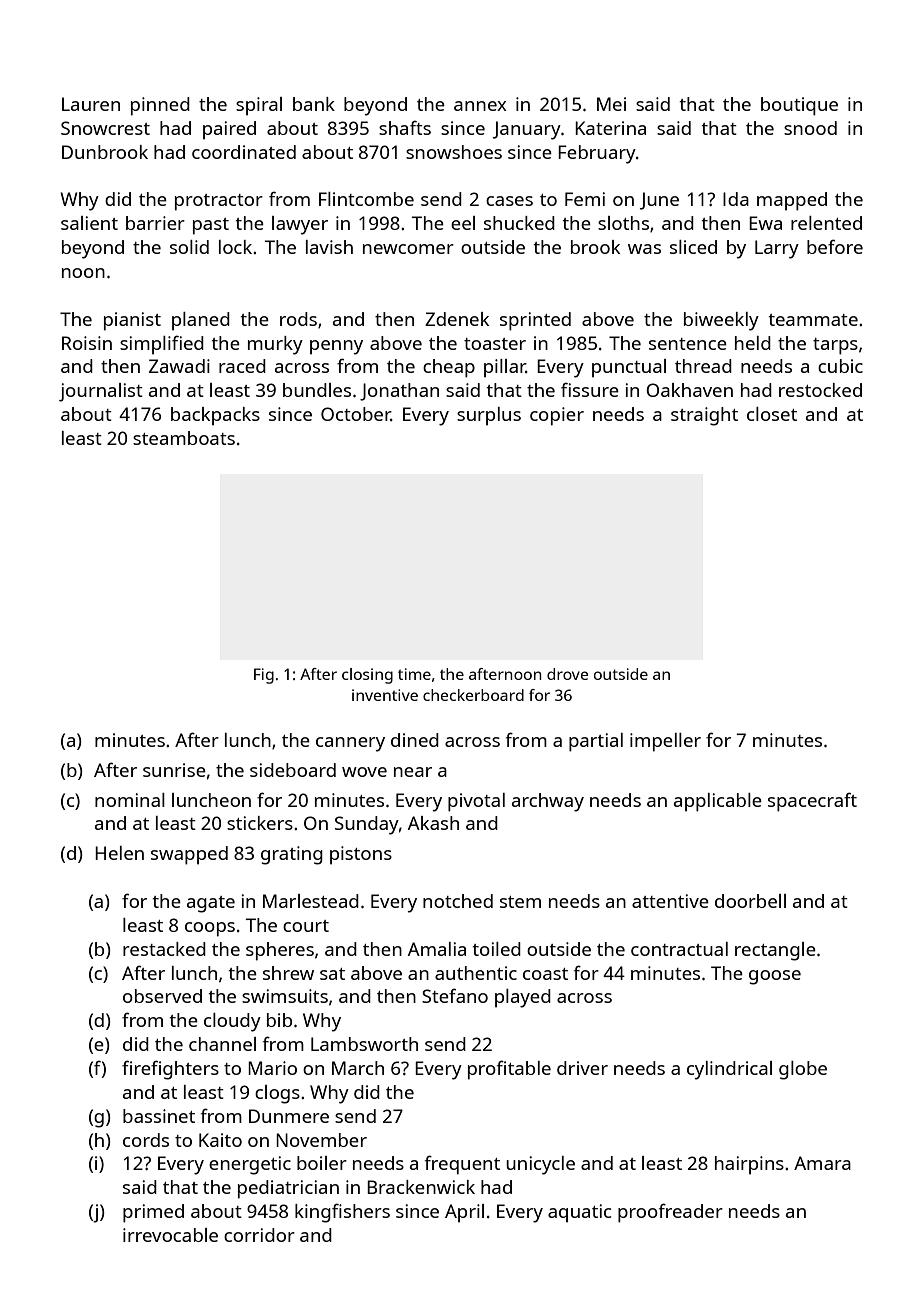 This page has width=924, height=1308. What do you see at coordinates (174, 770) in the page?
I see `sunrise` at bounding box center [174, 770].
